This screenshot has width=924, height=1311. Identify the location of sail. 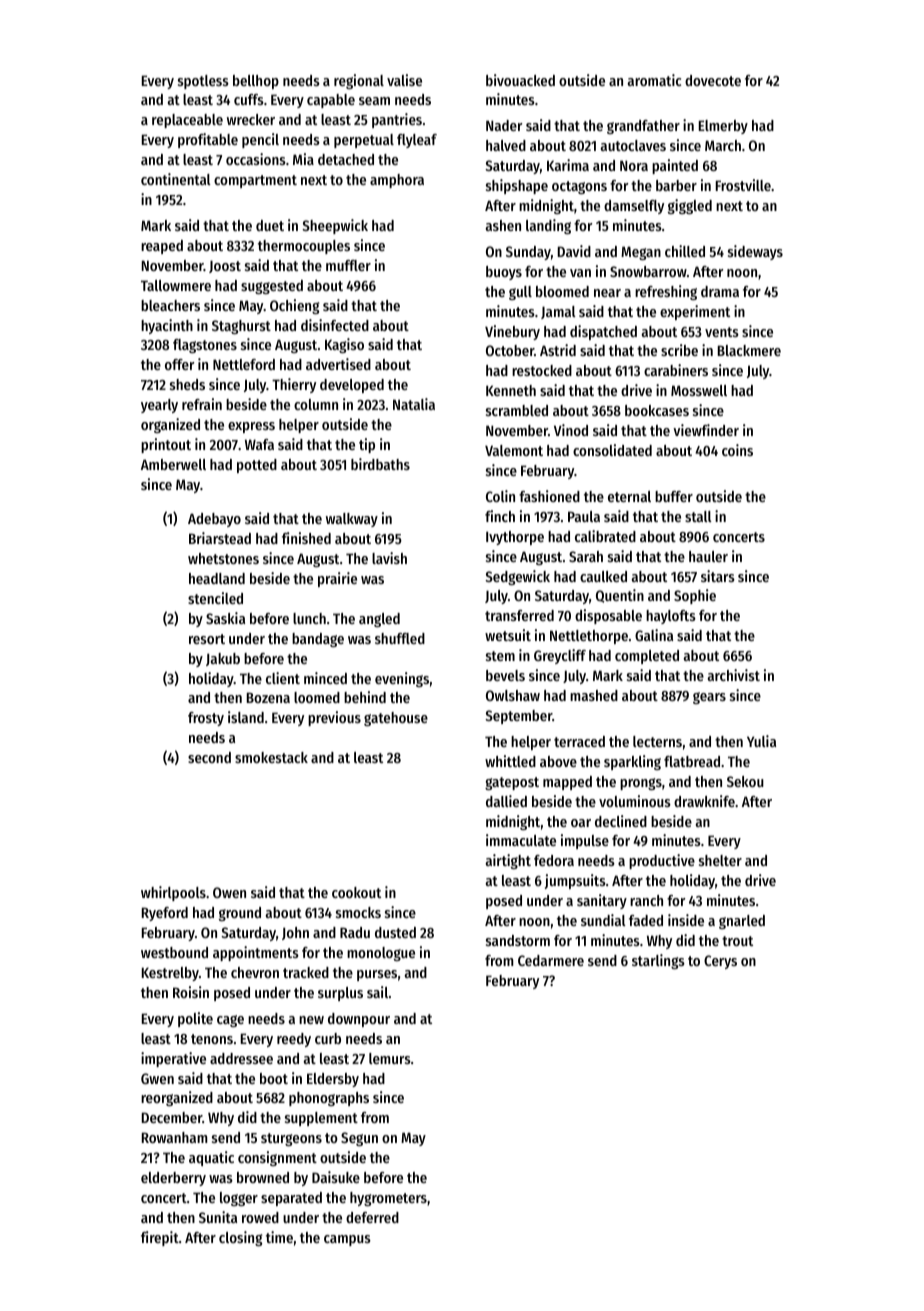
(377, 992).
